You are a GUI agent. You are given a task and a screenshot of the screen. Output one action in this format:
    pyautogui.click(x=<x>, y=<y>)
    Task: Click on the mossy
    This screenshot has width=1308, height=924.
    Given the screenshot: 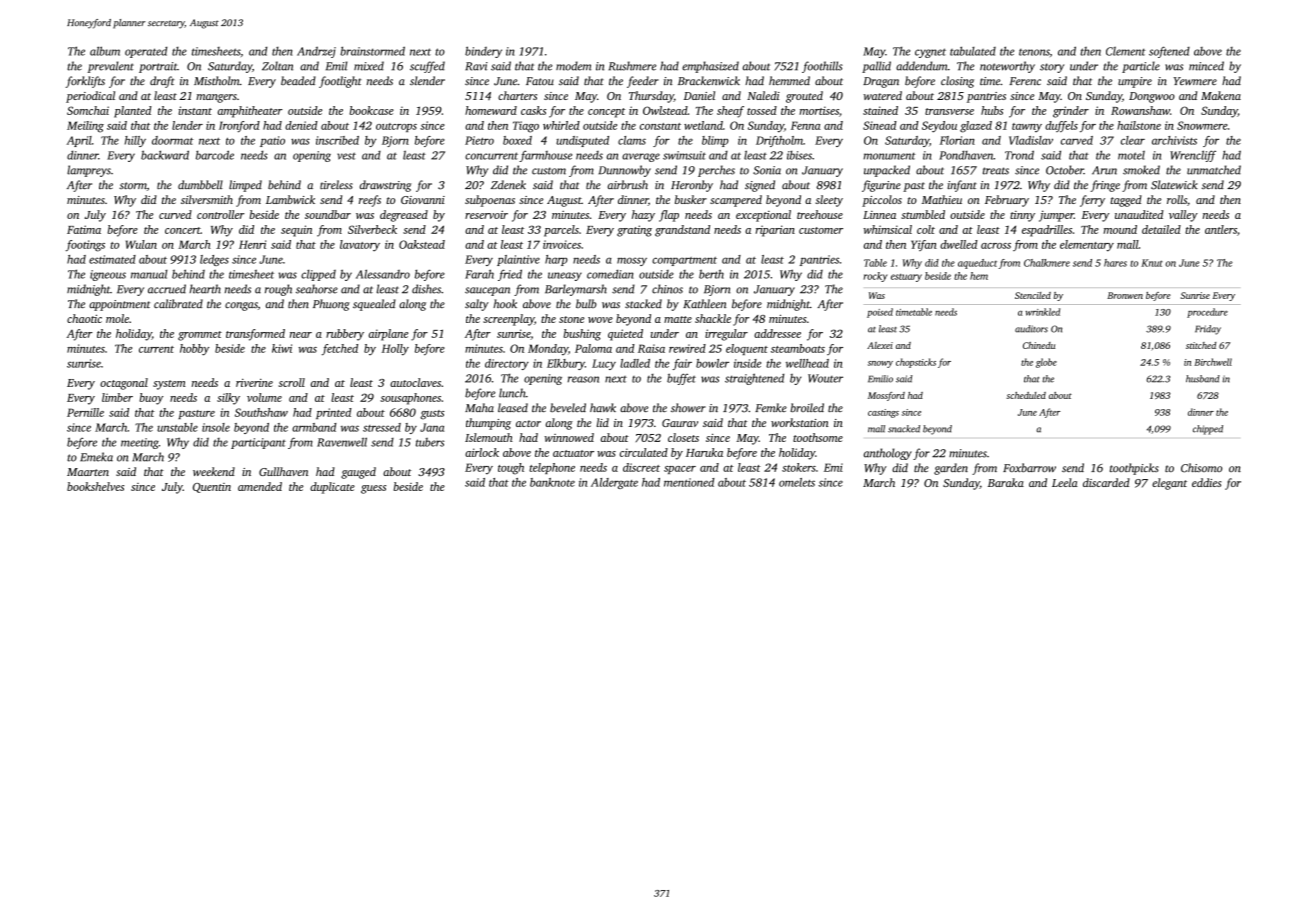 What is the action you would take?
    pyautogui.click(x=632, y=261)
